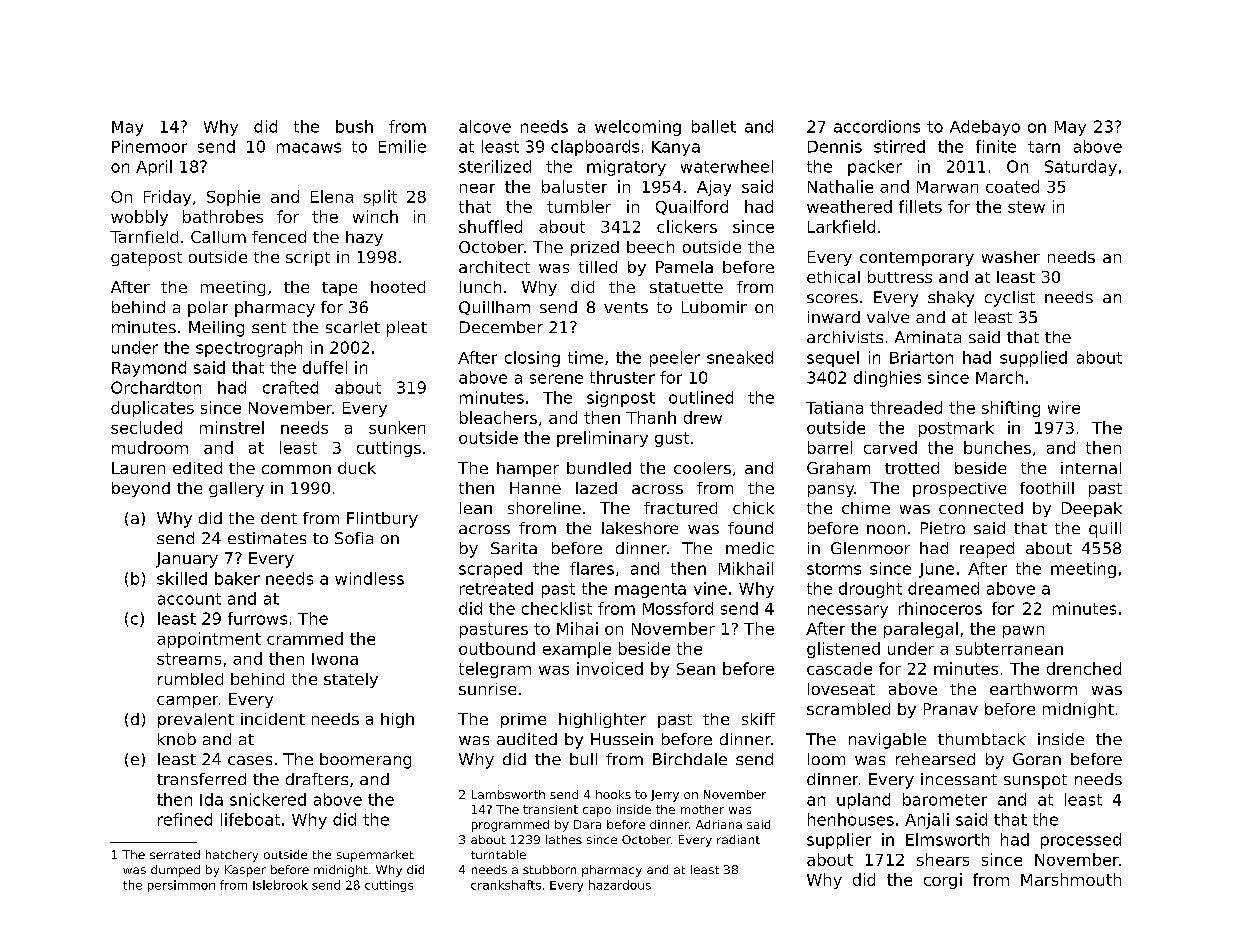 The width and height of the screenshot is (1233, 952). I want to click on alcove, so click(485, 126).
